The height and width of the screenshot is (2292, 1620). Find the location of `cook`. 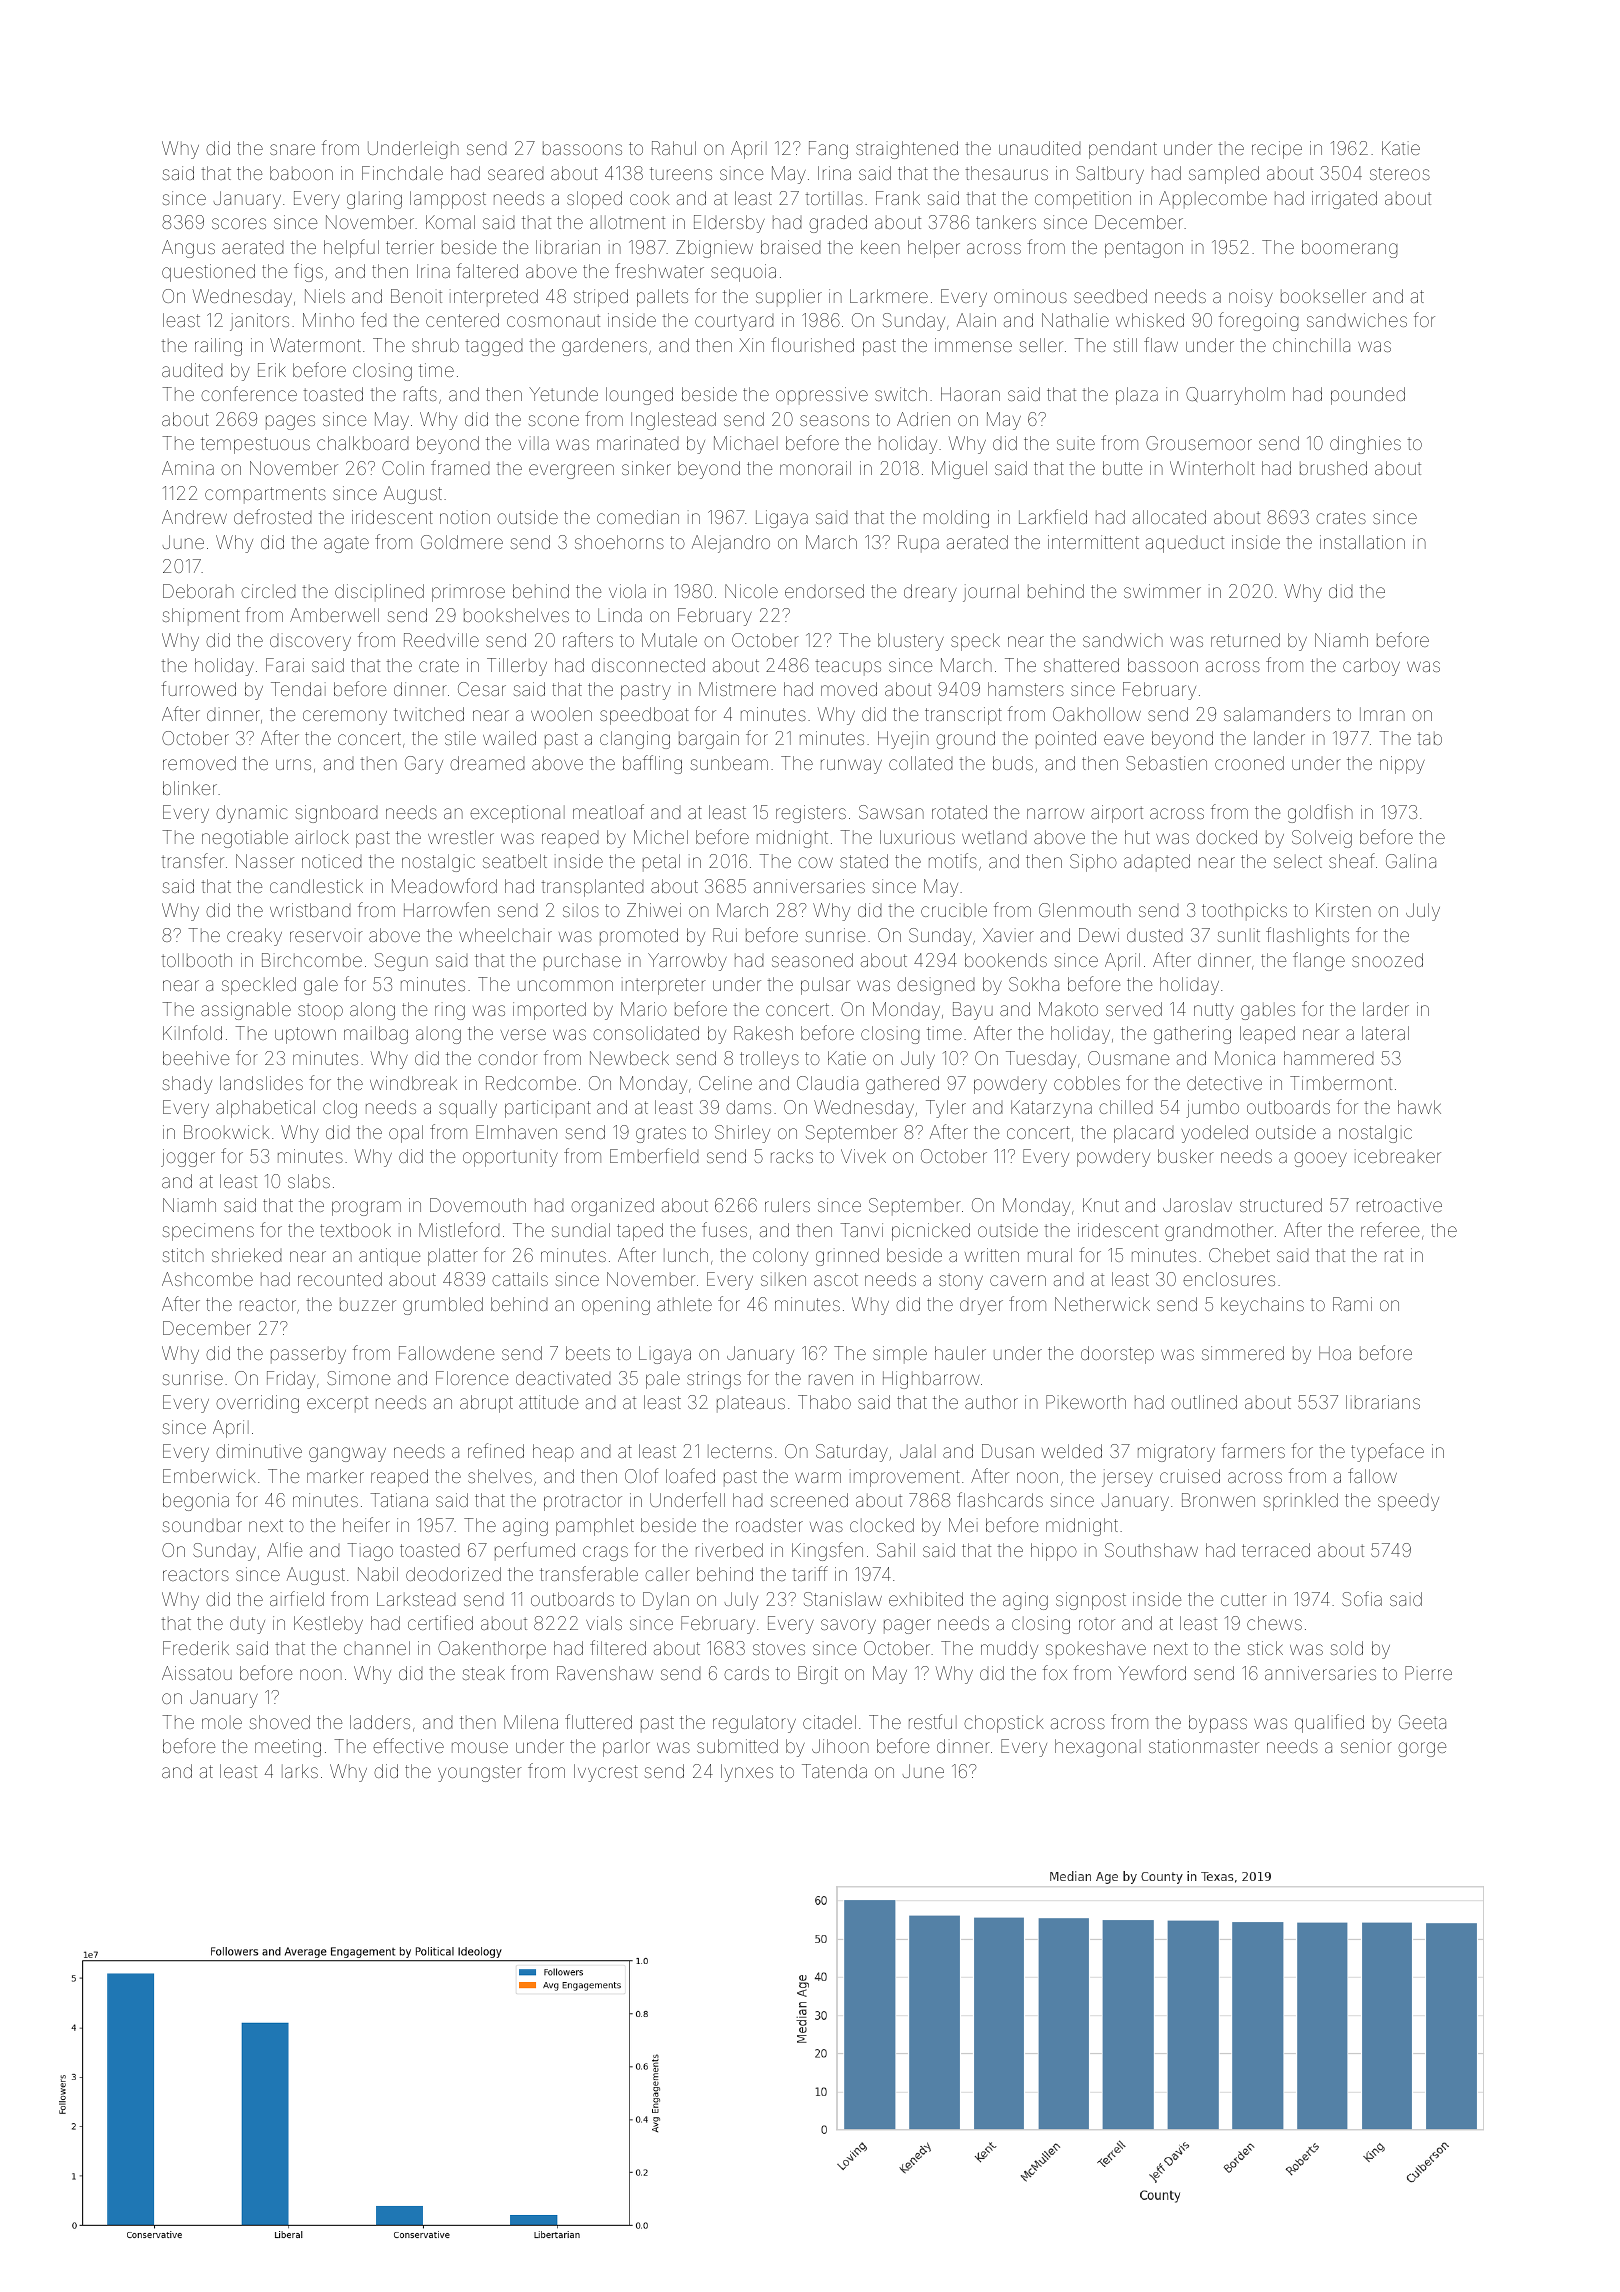

cook is located at coordinates (649, 198).
